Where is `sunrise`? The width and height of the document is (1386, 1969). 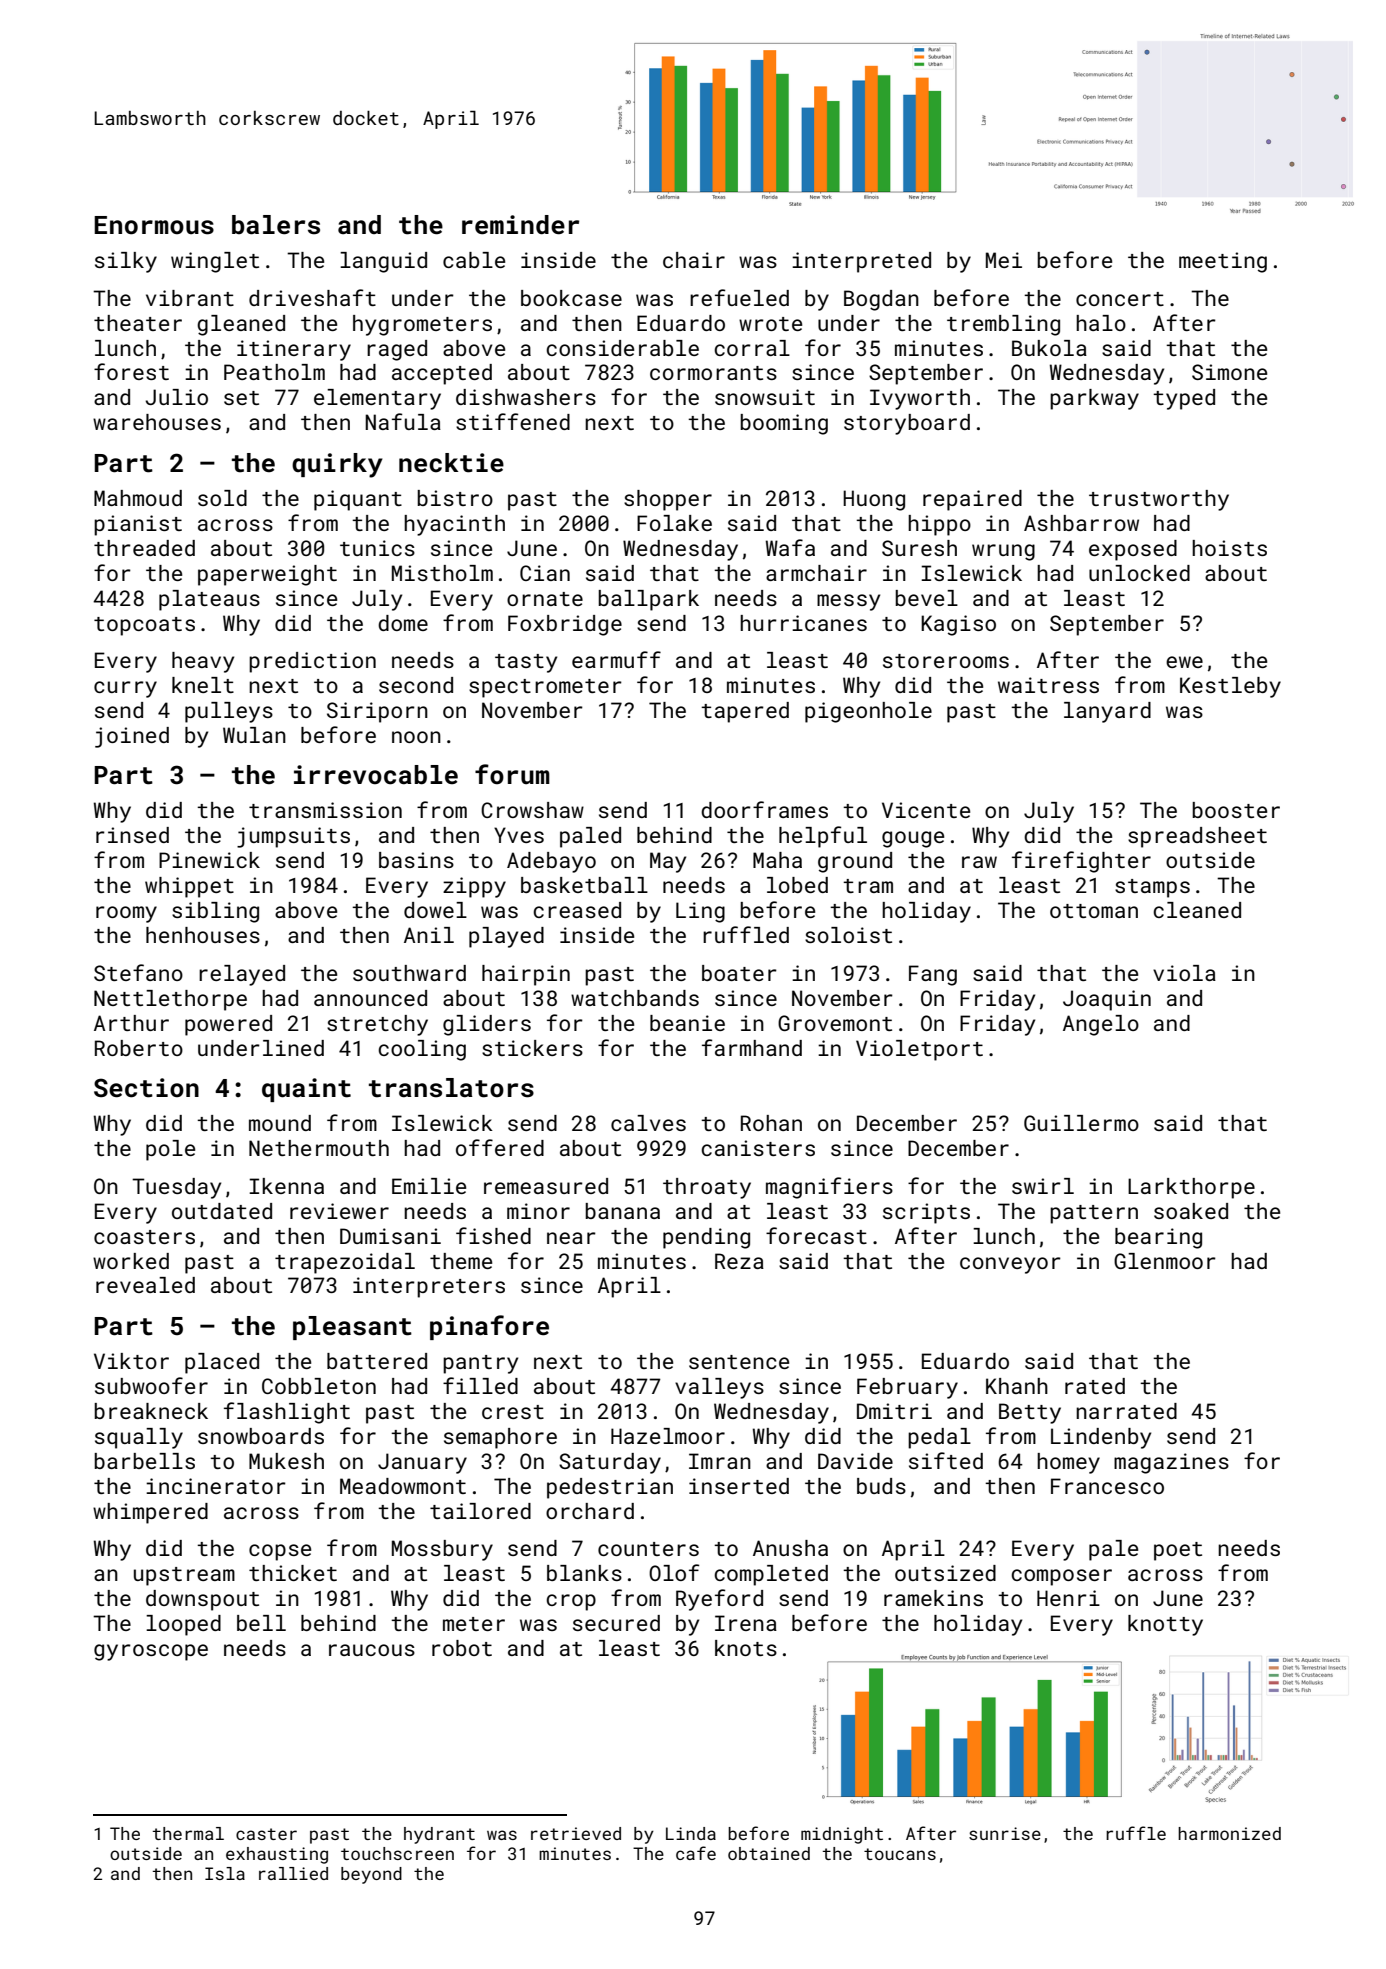 sunrise is located at coordinates (1005, 1833).
